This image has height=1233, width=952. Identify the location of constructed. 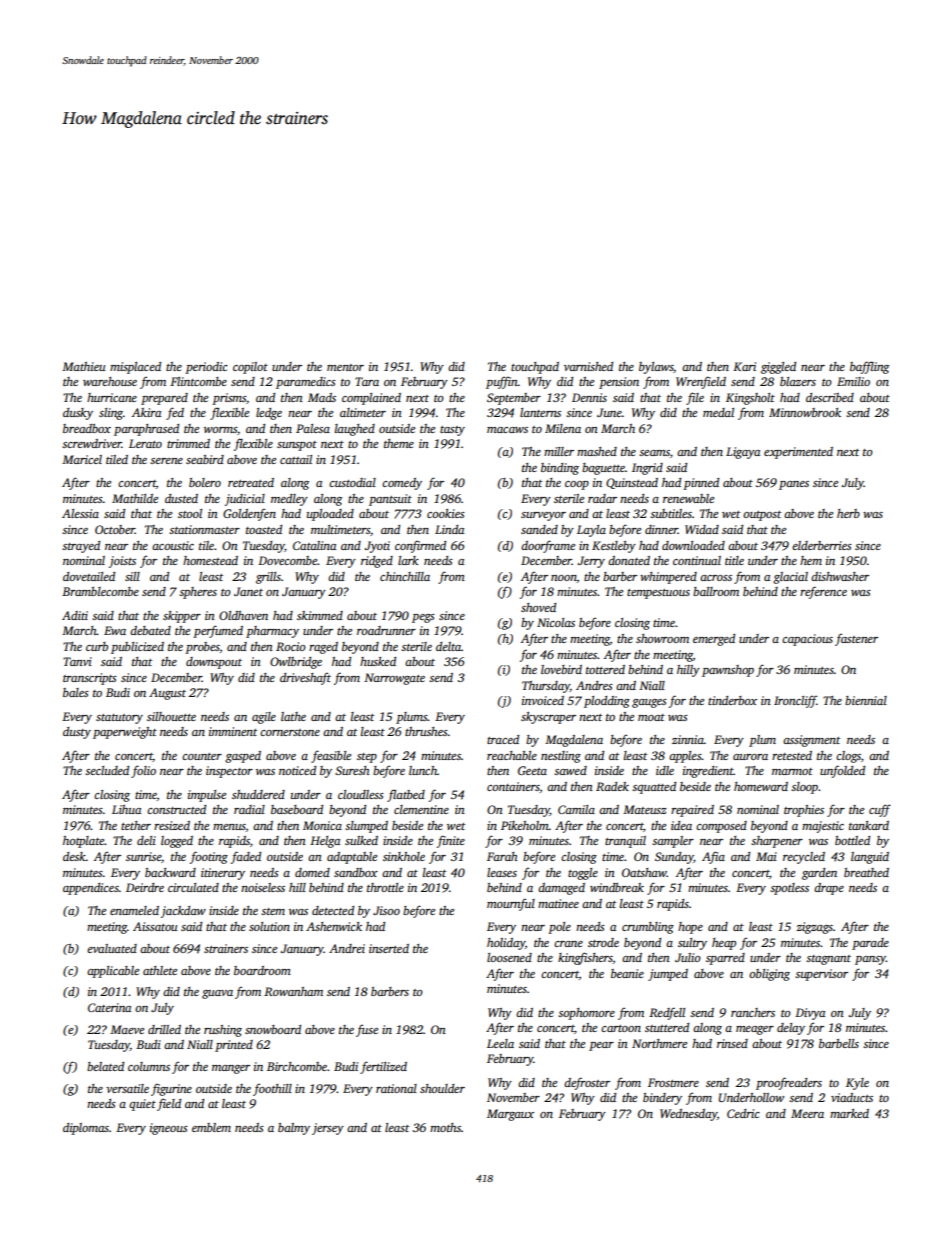
(176, 809).
